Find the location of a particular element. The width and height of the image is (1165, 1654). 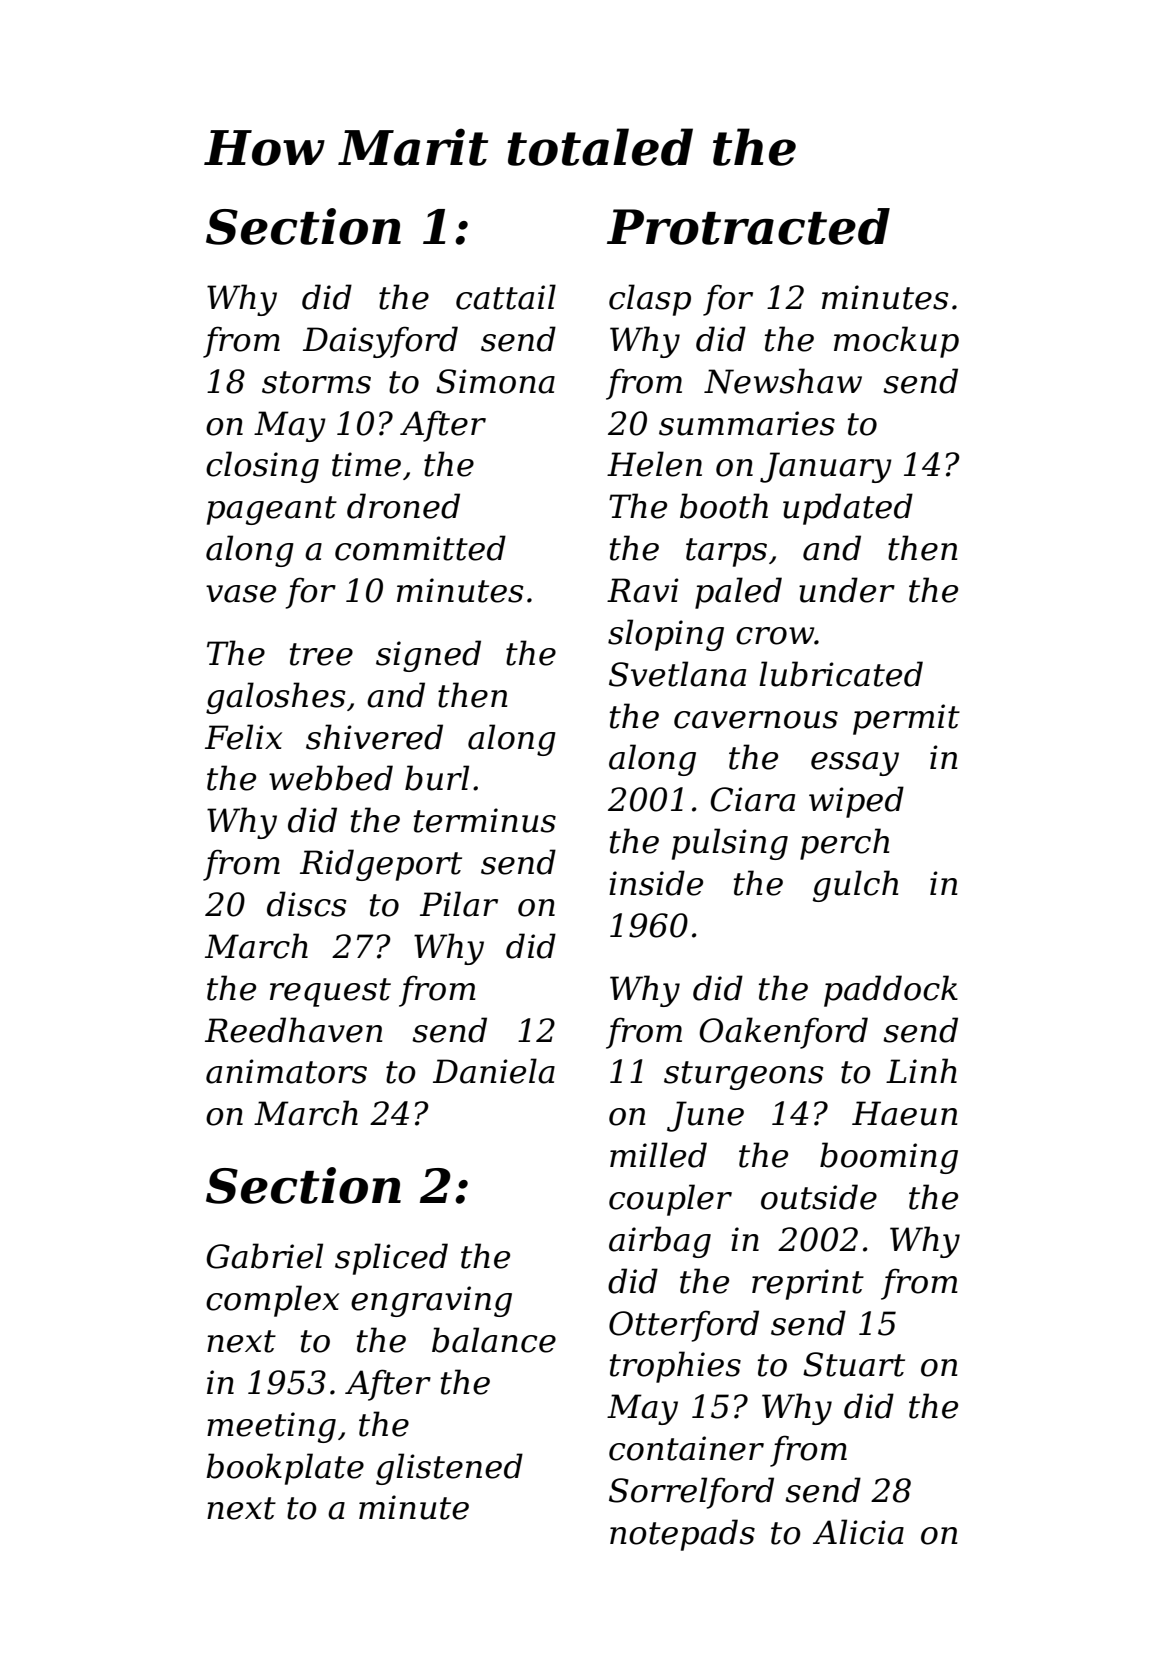

Stuart is located at coordinates (854, 1364).
